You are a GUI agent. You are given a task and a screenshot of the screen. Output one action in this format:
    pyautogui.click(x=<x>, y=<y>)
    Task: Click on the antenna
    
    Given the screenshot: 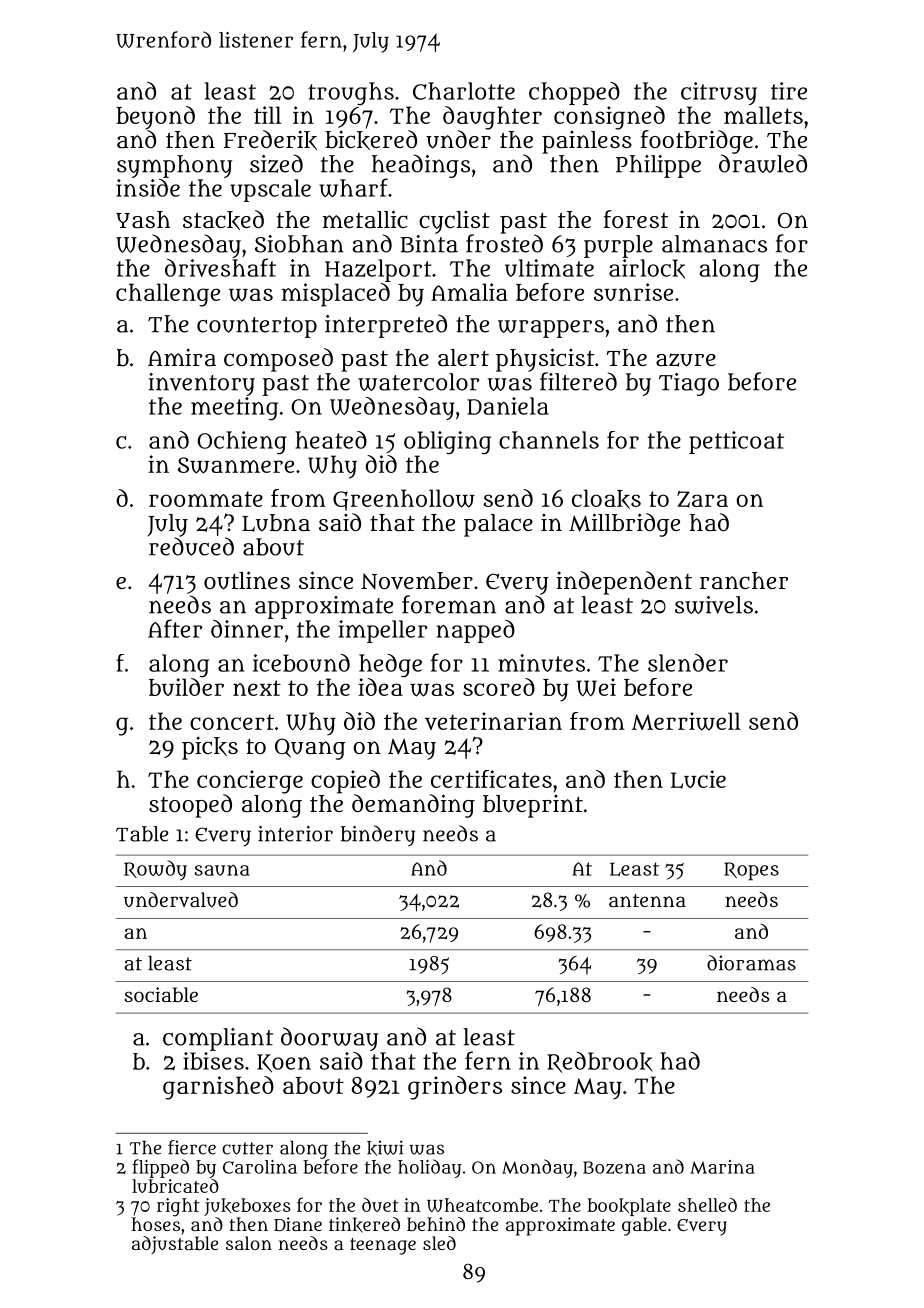 What is the action you would take?
    pyautogui.click(x=647, y=900)
